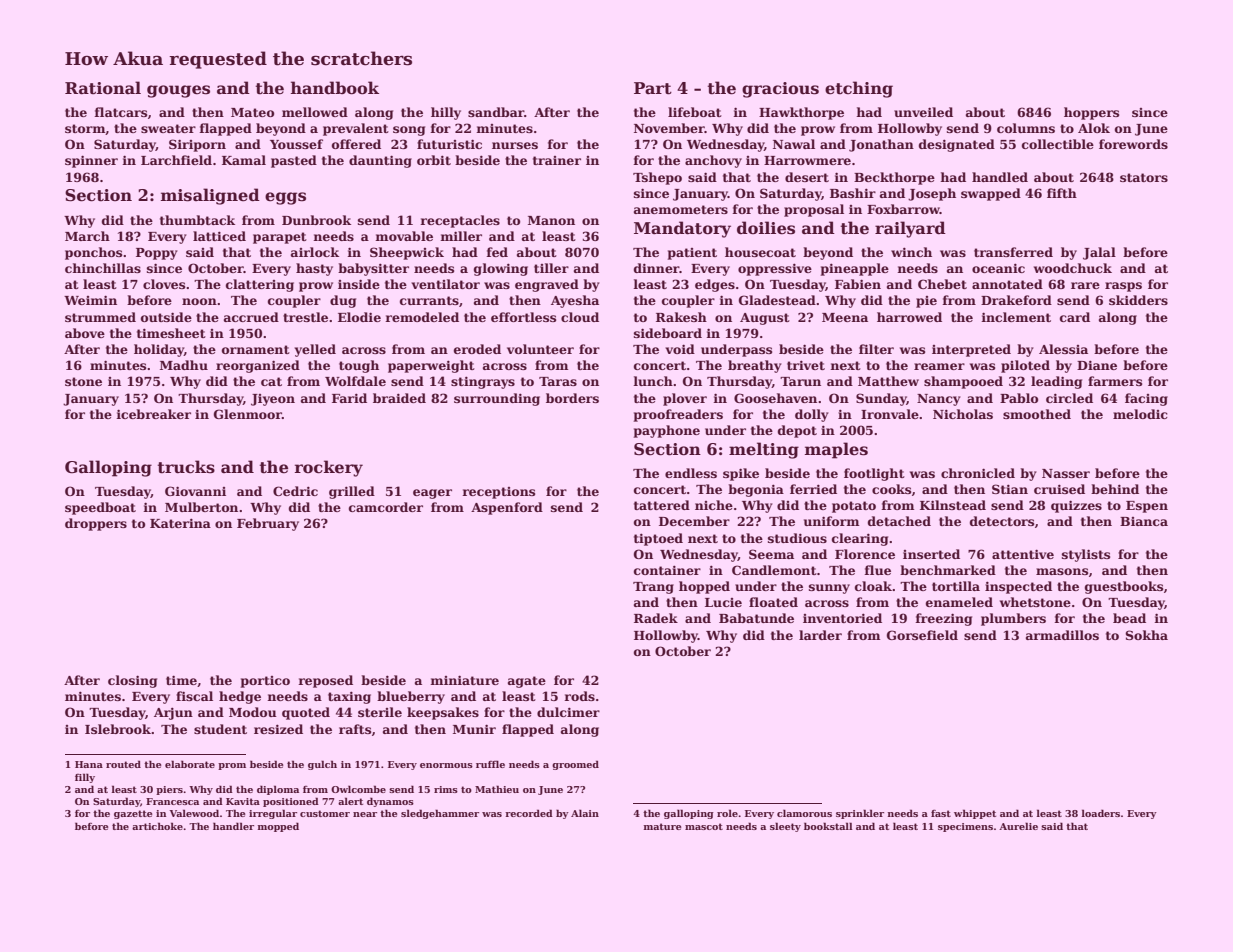 Image resolution: width=1233 pixels, height=952 pixels. I want to click on pineapple, so click(855, 269).
